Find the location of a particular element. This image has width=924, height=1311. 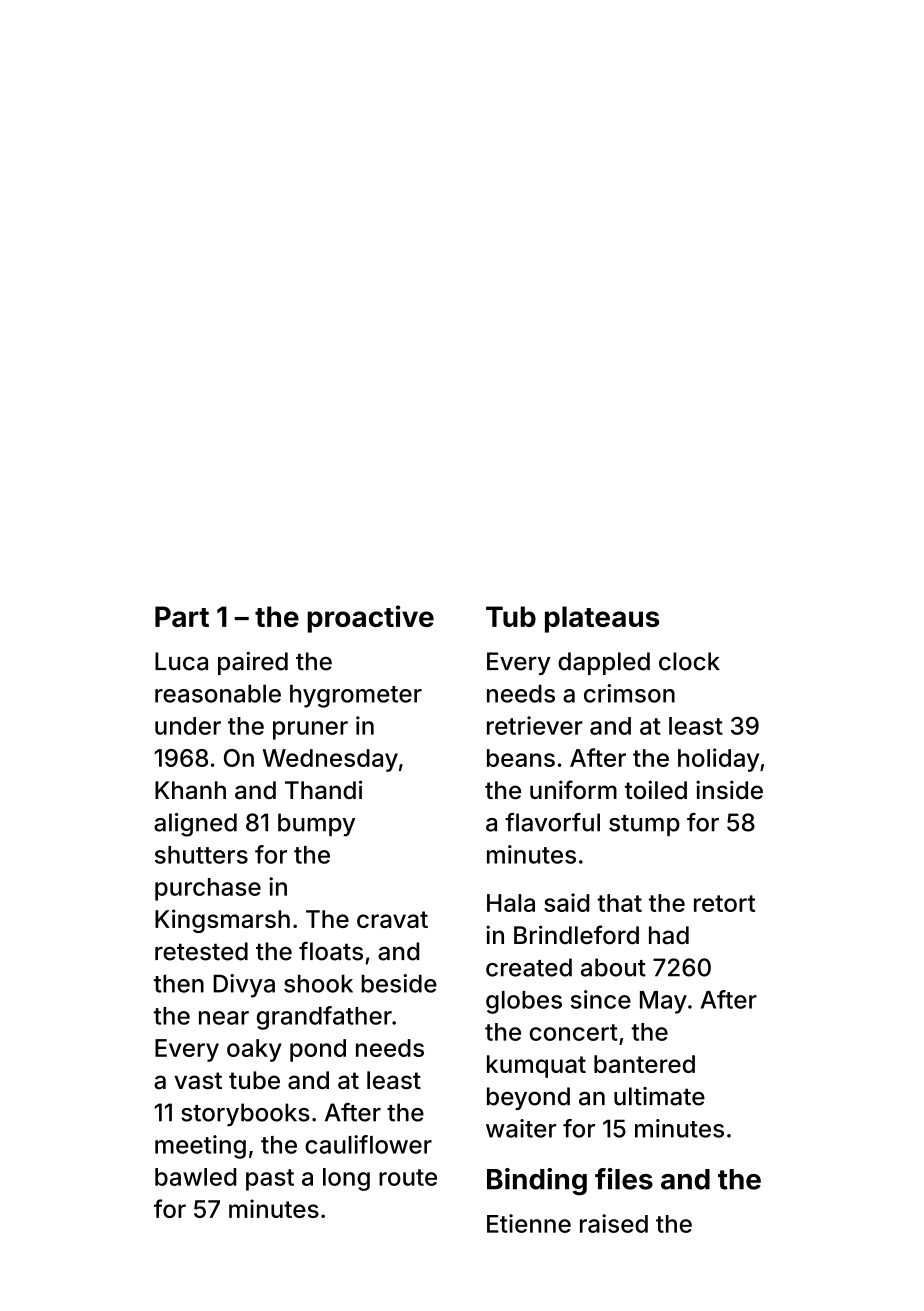

May is located at coordinates (663, 1002).
